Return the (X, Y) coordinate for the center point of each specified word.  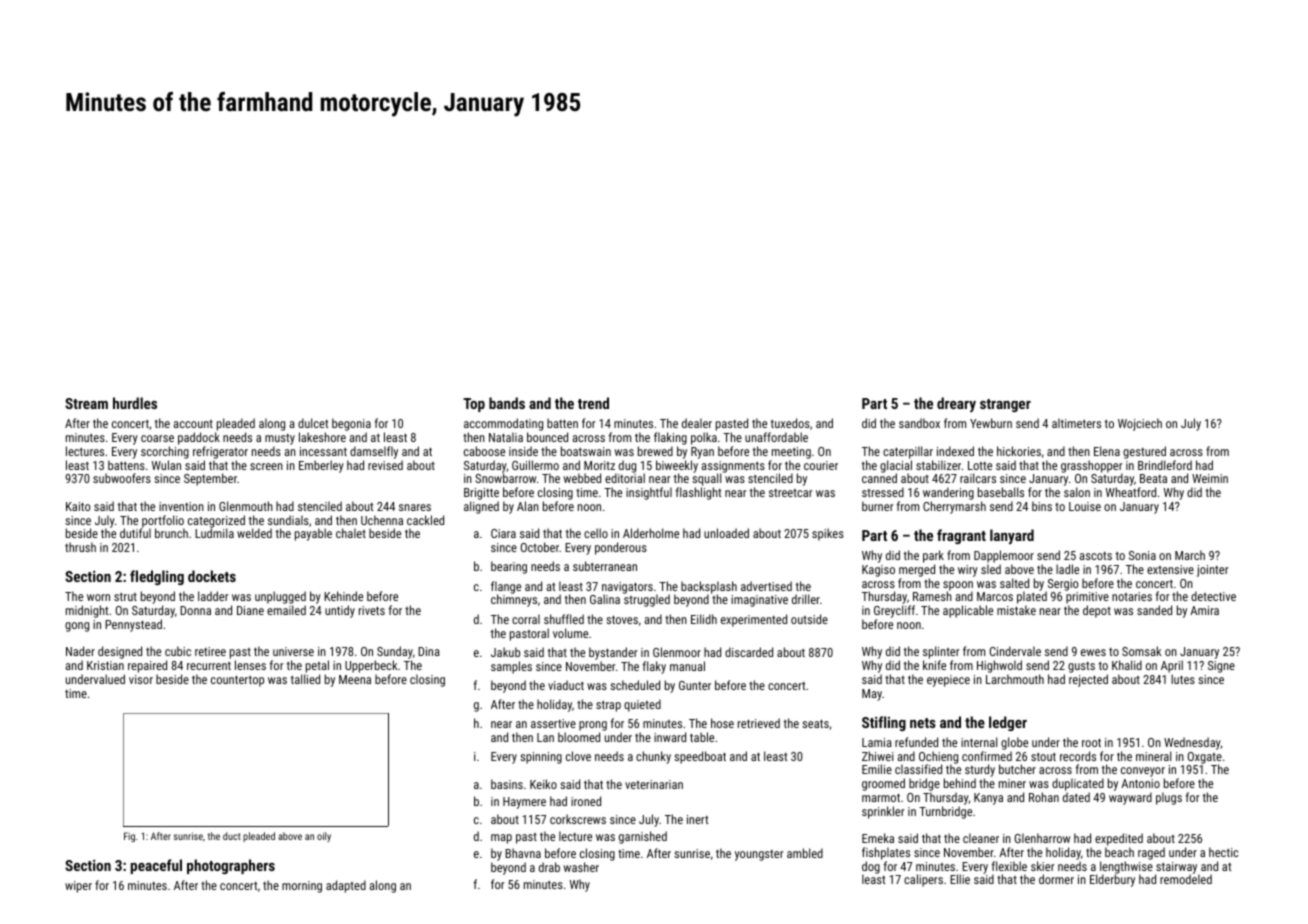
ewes (1093, 652)
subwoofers (122, 478)
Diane (250, 610)
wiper (78, 887)
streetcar (790, 493)
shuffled (564, 619)
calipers (923, 880)
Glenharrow (1042, 838)
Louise (1085, 506)
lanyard (1012, 536)
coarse (157, 438)
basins (507, 784)
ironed (586, 801)
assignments (733, 467)
